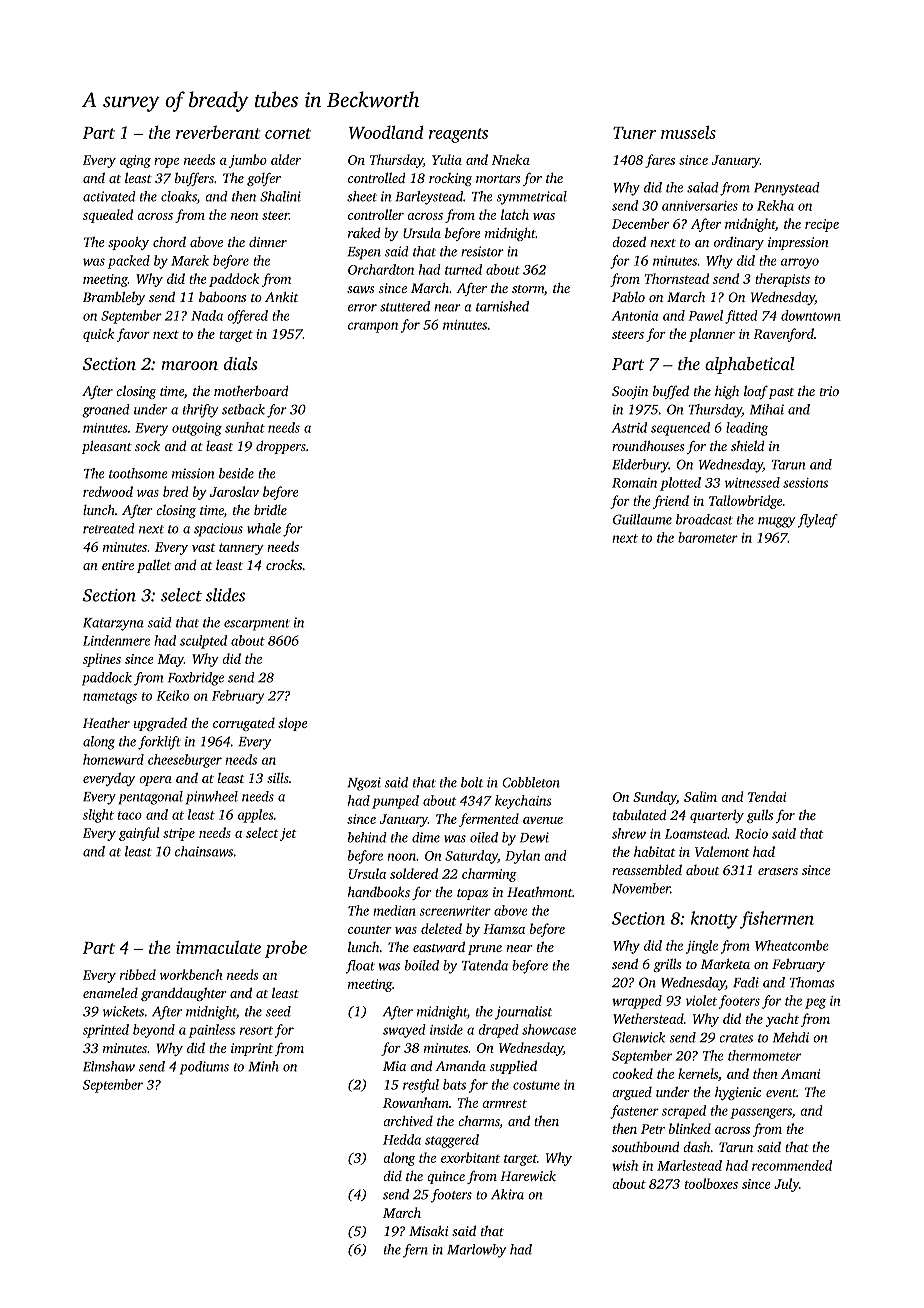 This document has height=1308, width=924. I want to click on Tuner, so click(634, 133).
